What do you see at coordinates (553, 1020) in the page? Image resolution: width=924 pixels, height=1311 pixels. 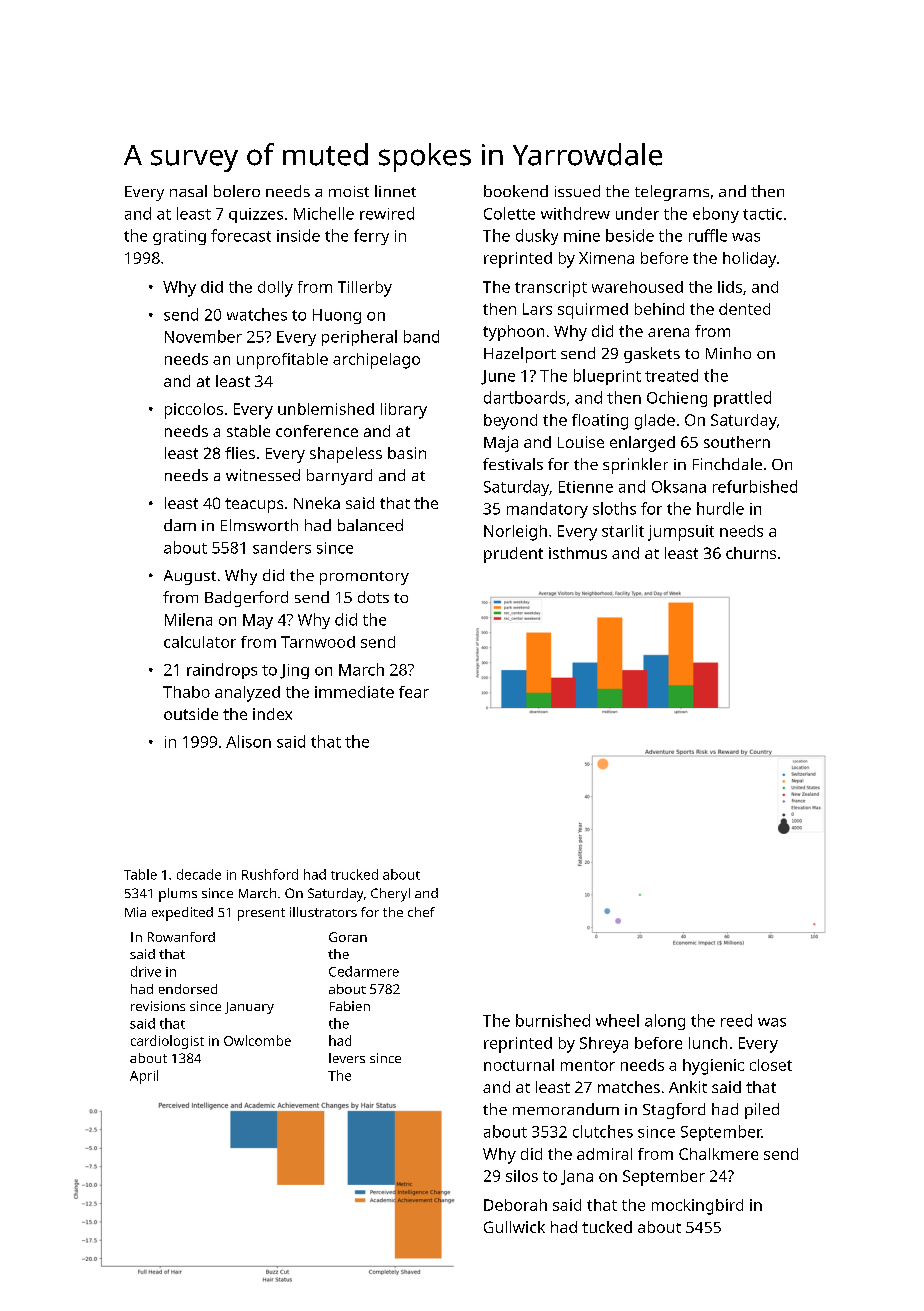 I see `burnished` at bounding box center [553, 1020].
